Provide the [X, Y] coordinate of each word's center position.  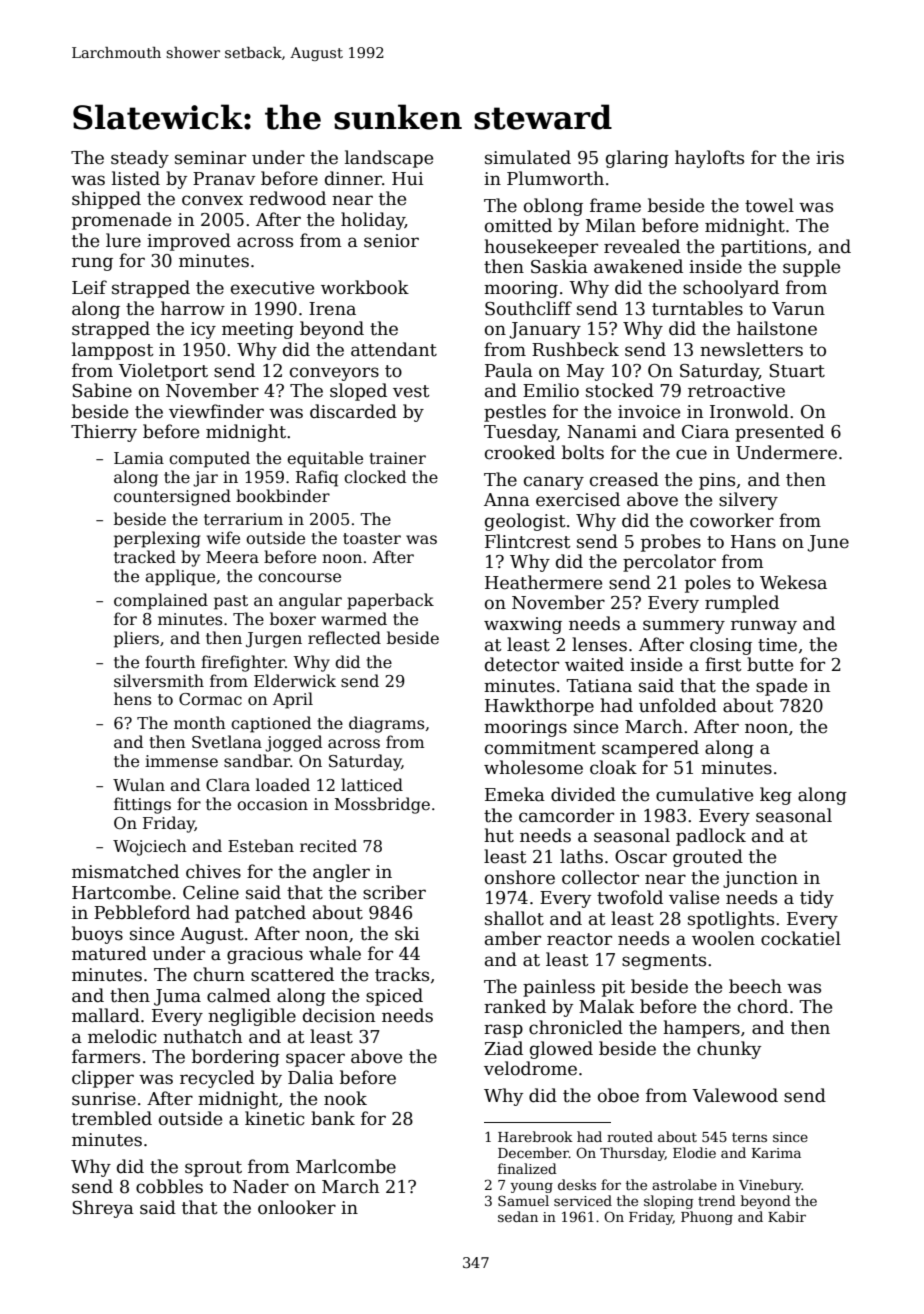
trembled [112, 1118]
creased [624, 479]
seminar [210, 158]
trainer [398, 458]
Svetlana [227, 742]
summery [684, 627]
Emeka [515, 794]
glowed [561, 1050]
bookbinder [283, 495]
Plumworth [555, 178]
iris [830, 158]
